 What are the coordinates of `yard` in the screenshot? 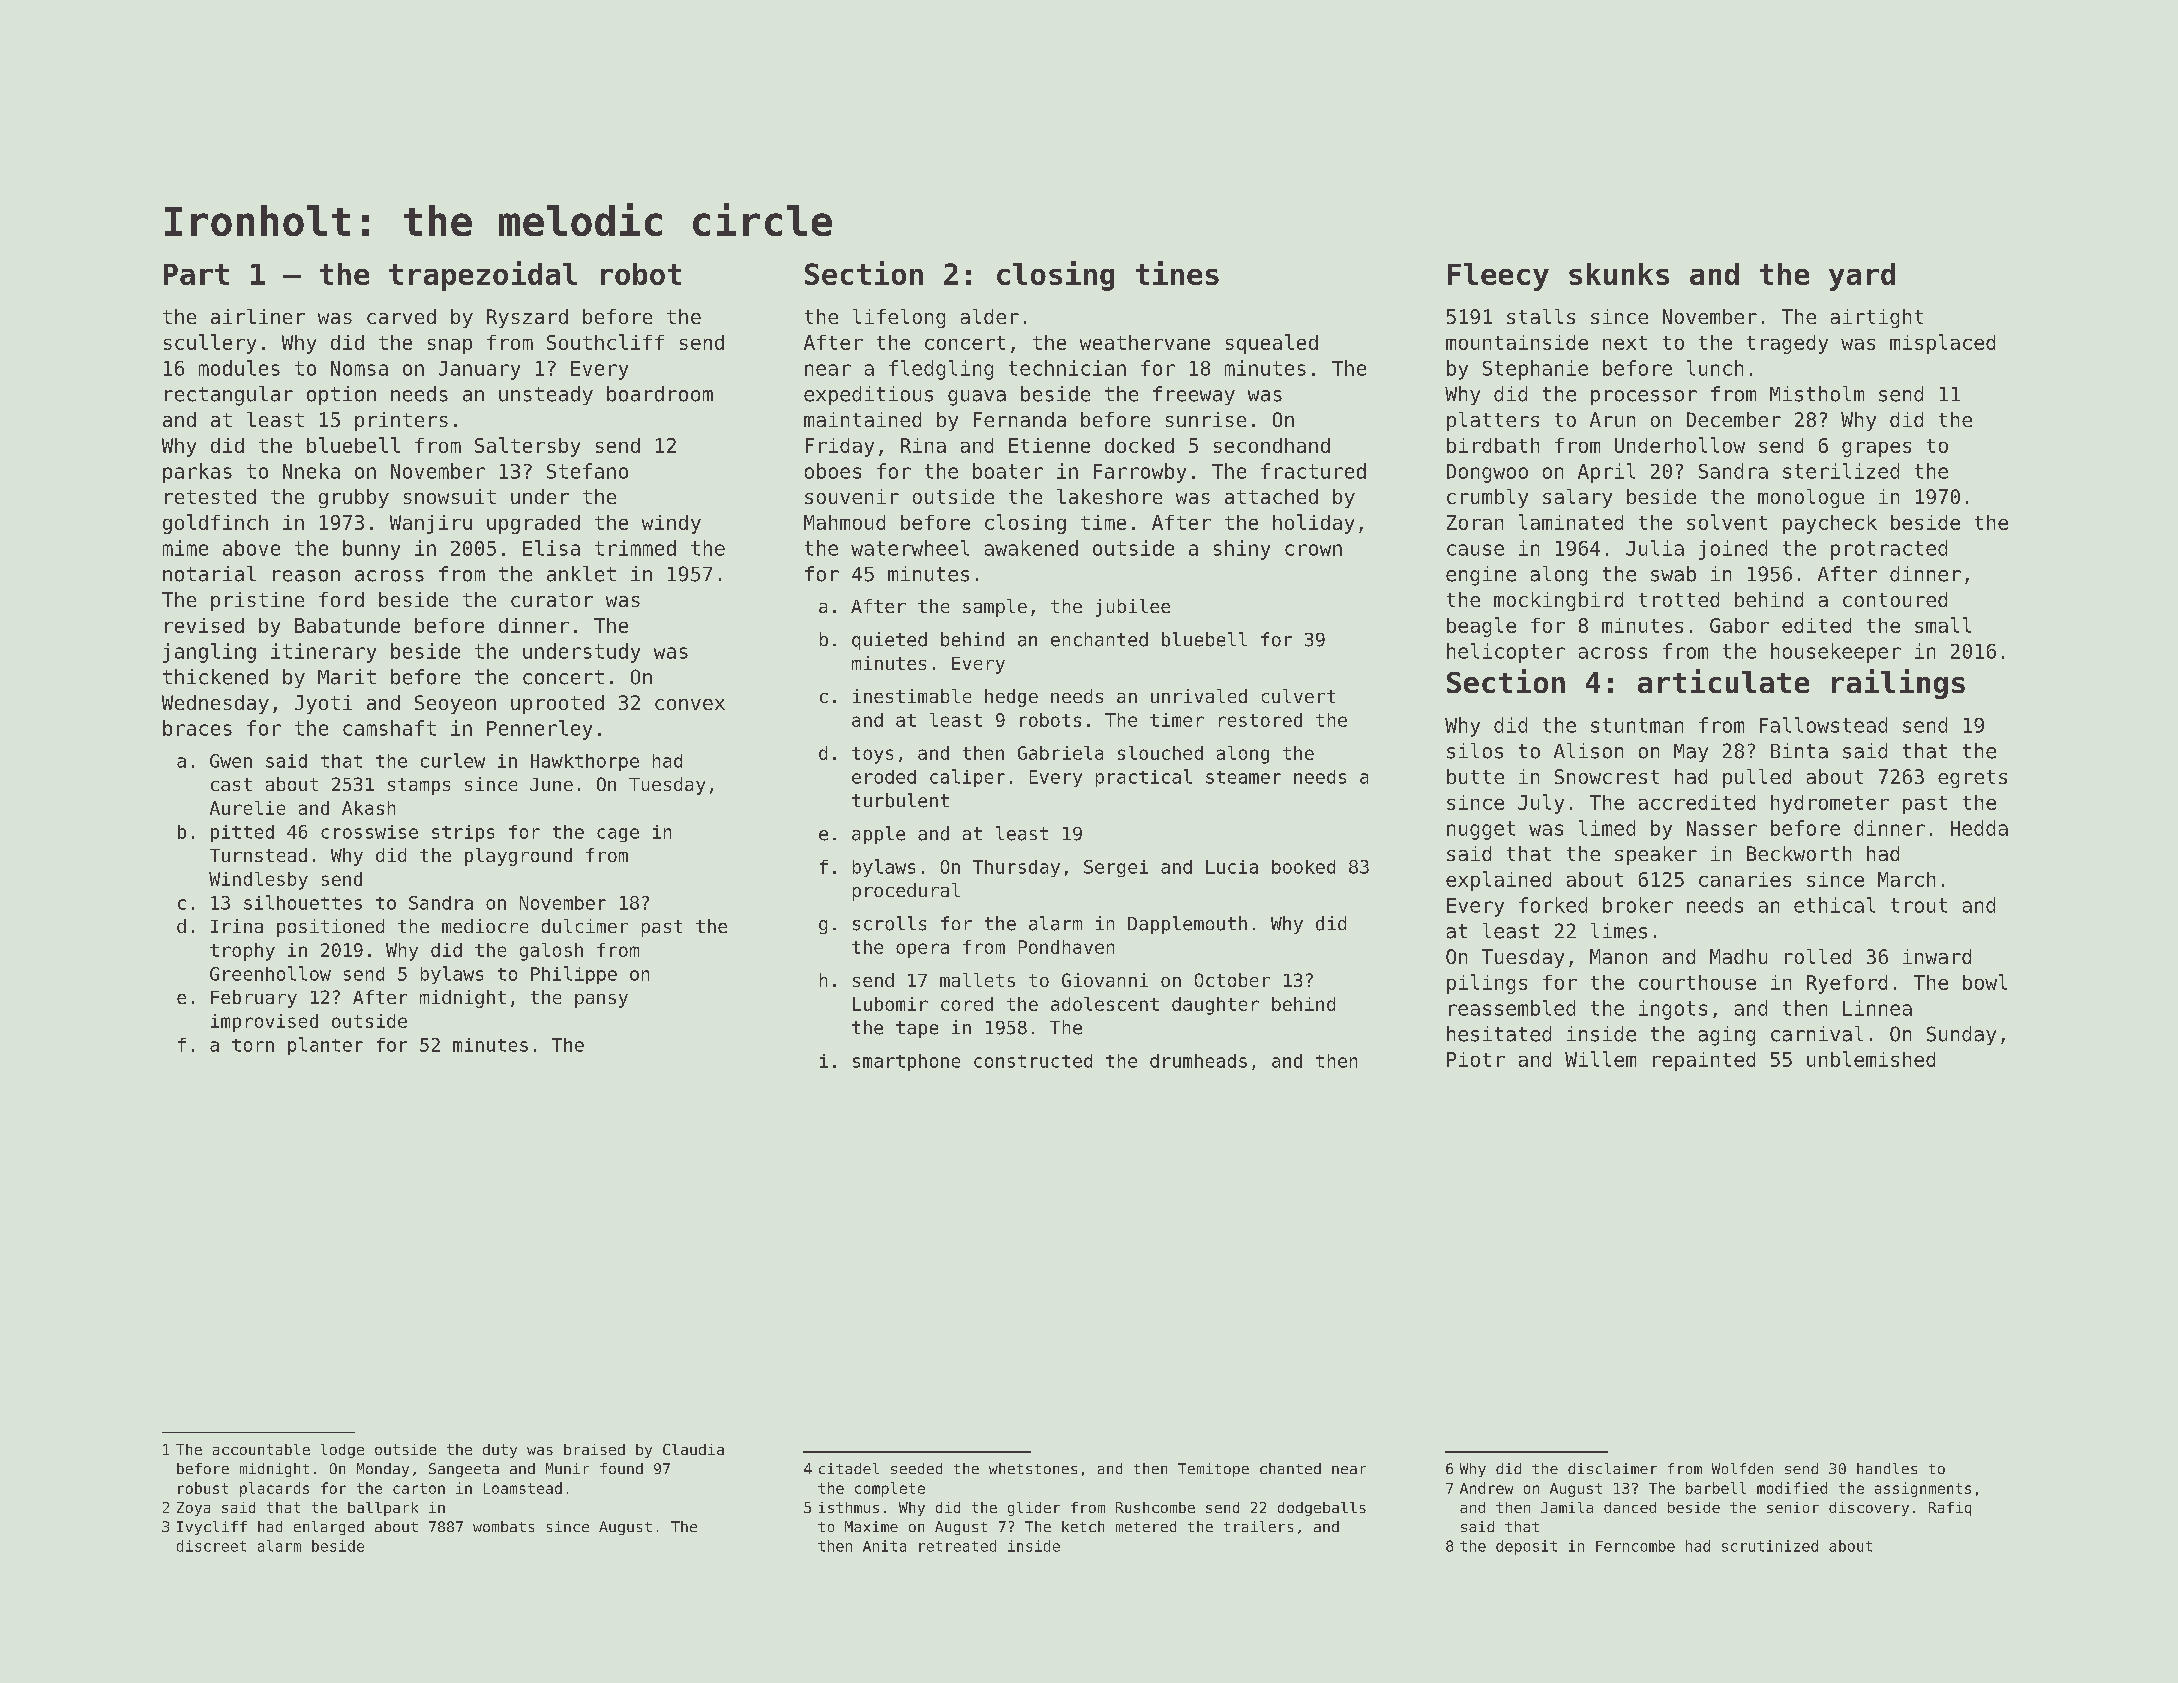 It's located at (1862, 277).
